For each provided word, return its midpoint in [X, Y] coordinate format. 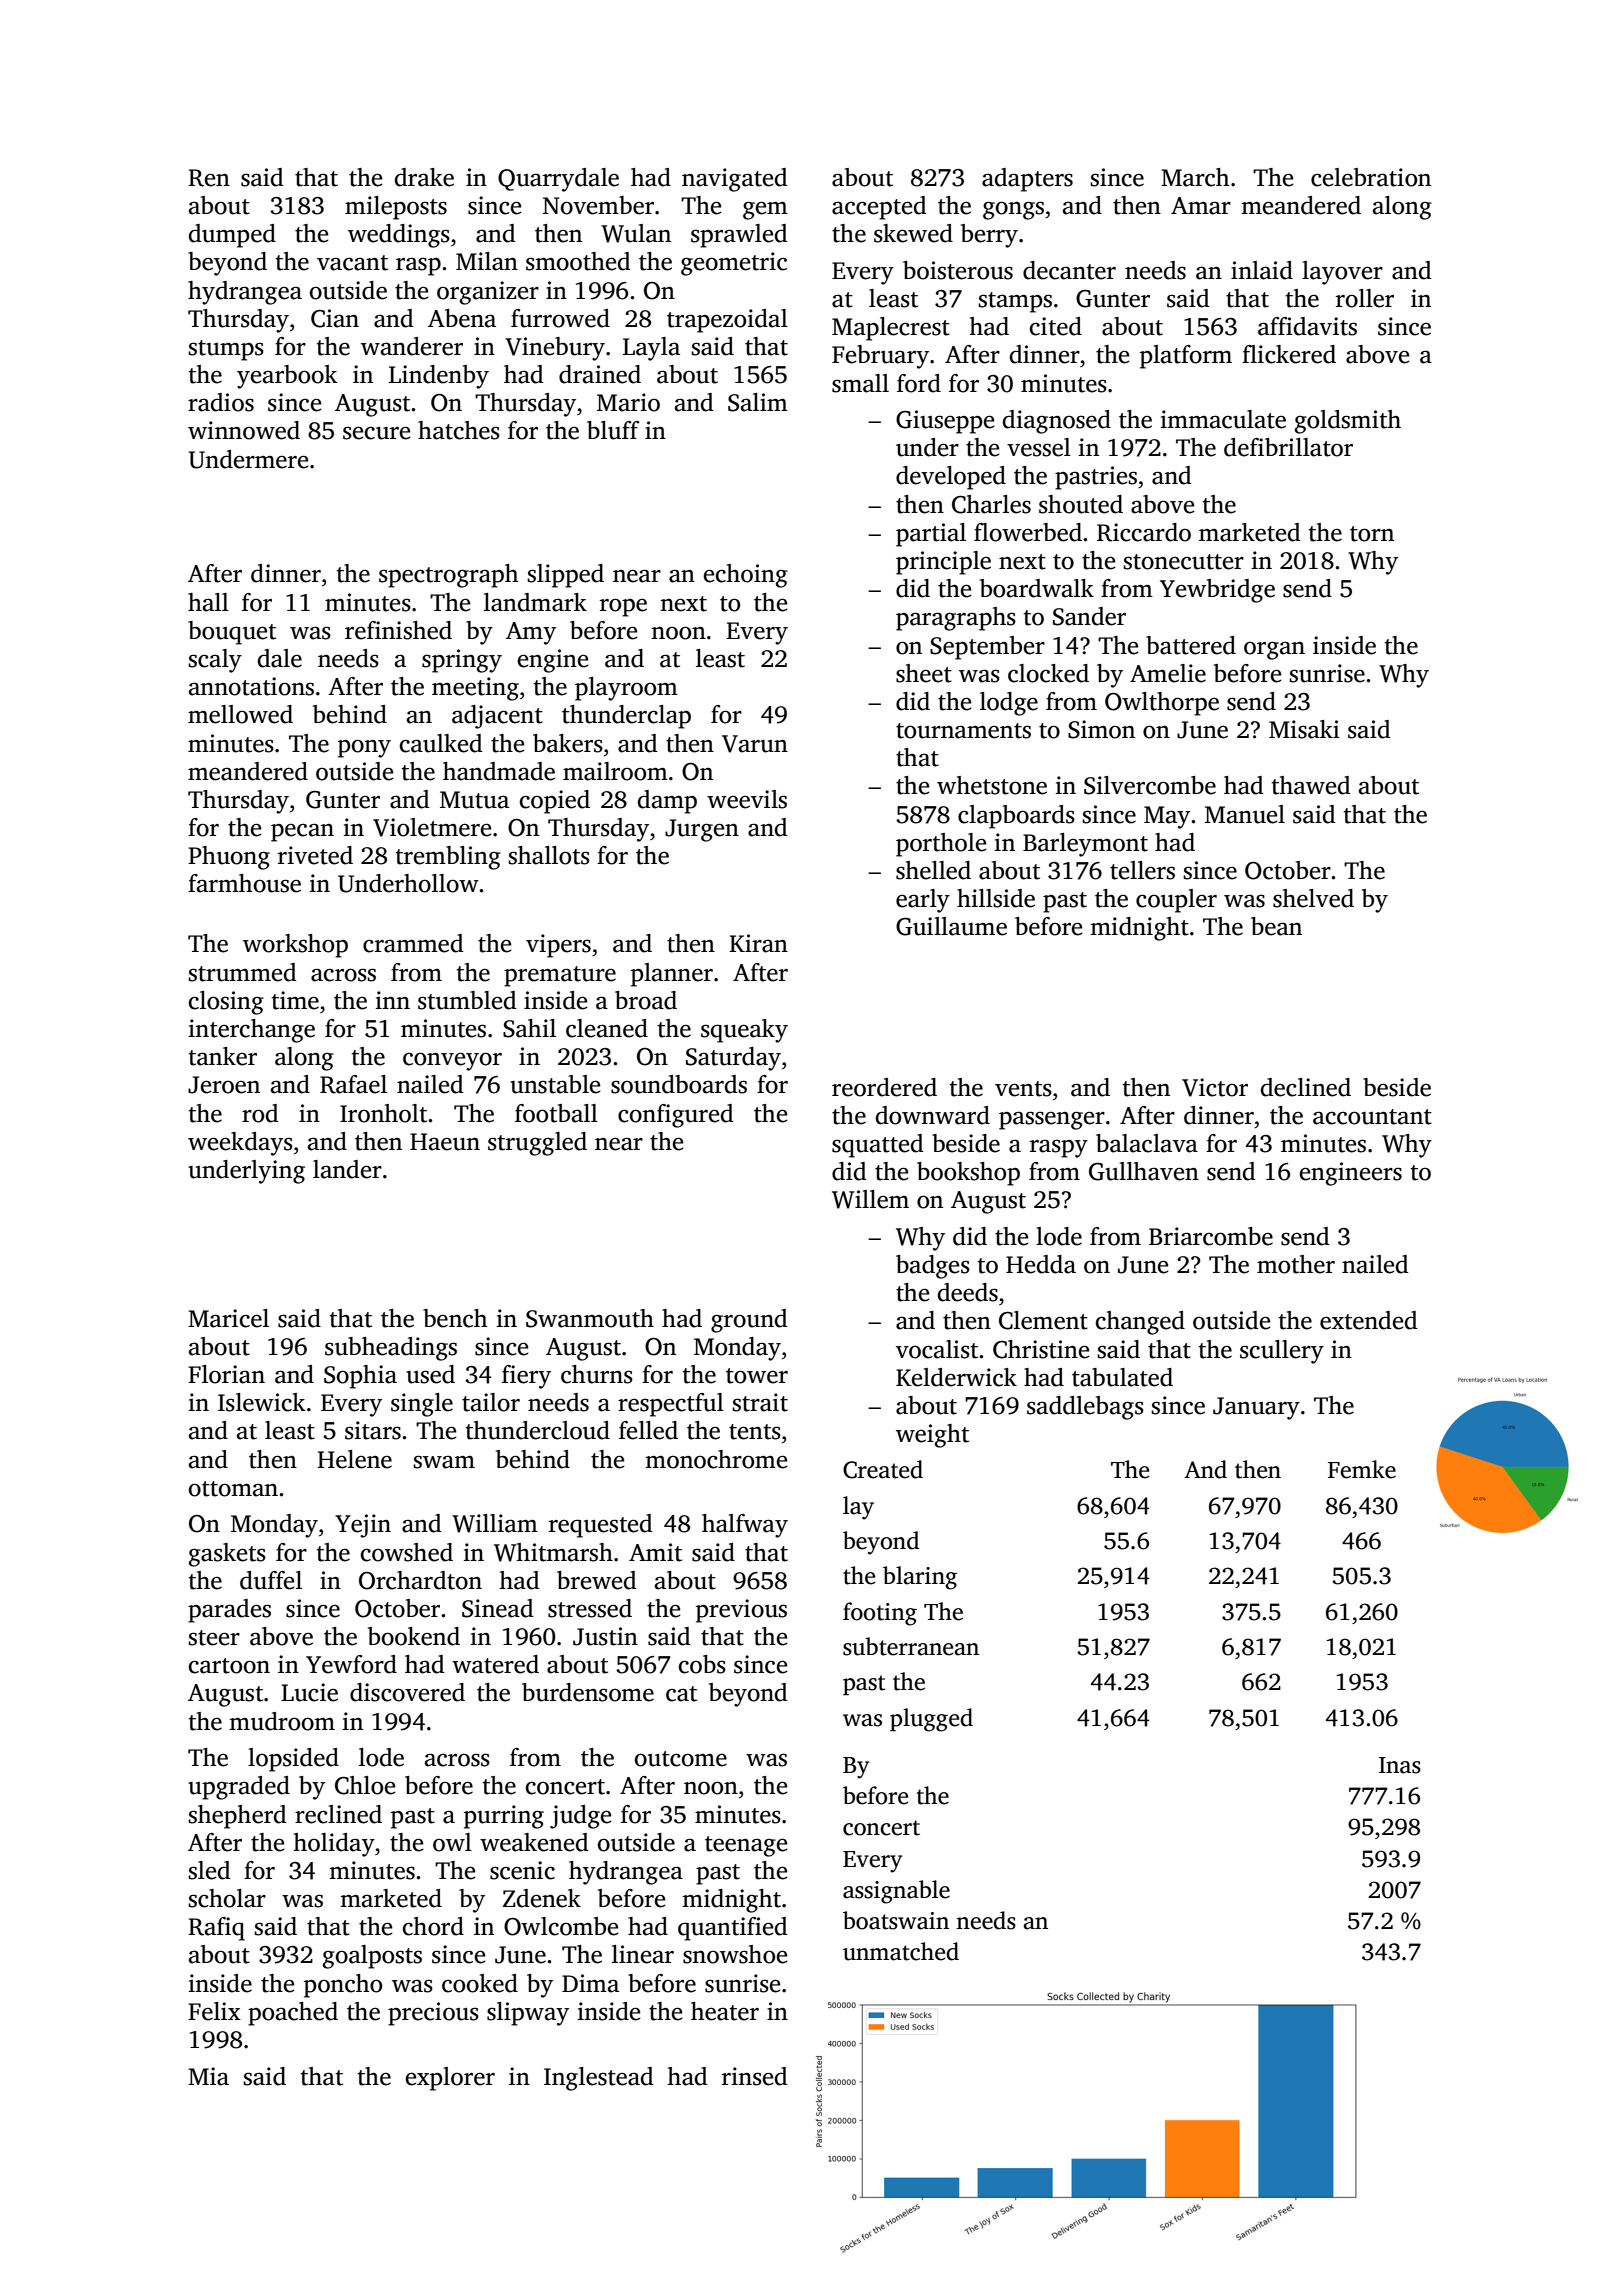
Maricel [228, 1318]
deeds [968, 1292]
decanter [1069, 270]
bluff [613, 430]
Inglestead [599, 2079]
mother [1296, 1264]
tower [757, 1376]
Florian [226, 1374]
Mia [208, 2076]
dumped [232, 236]
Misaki [1304, 729]
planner [672, 975]
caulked [441, 743]
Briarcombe [1211, 1236]
